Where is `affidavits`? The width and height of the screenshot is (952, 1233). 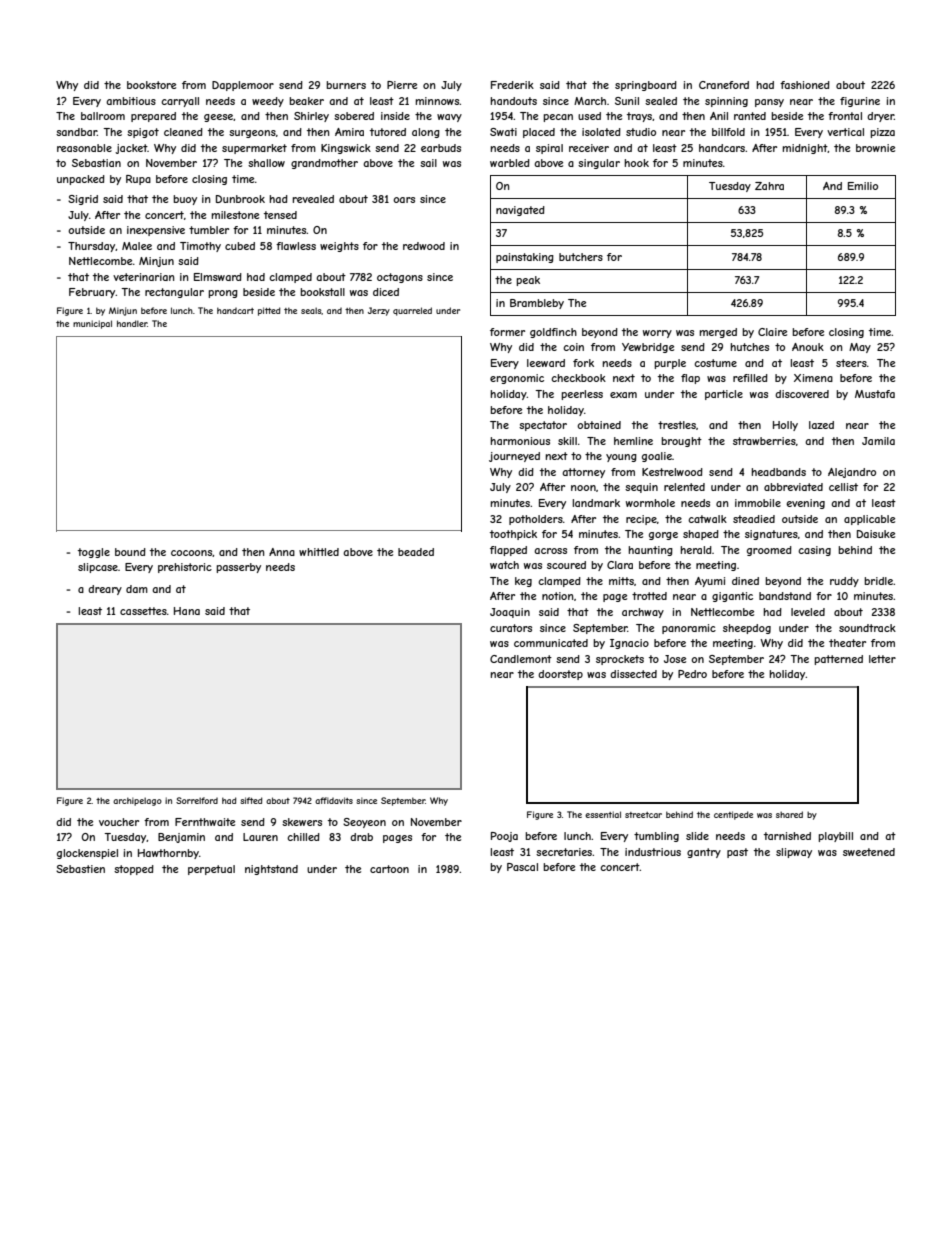 affidavits is located at coordinates (334, 800).
